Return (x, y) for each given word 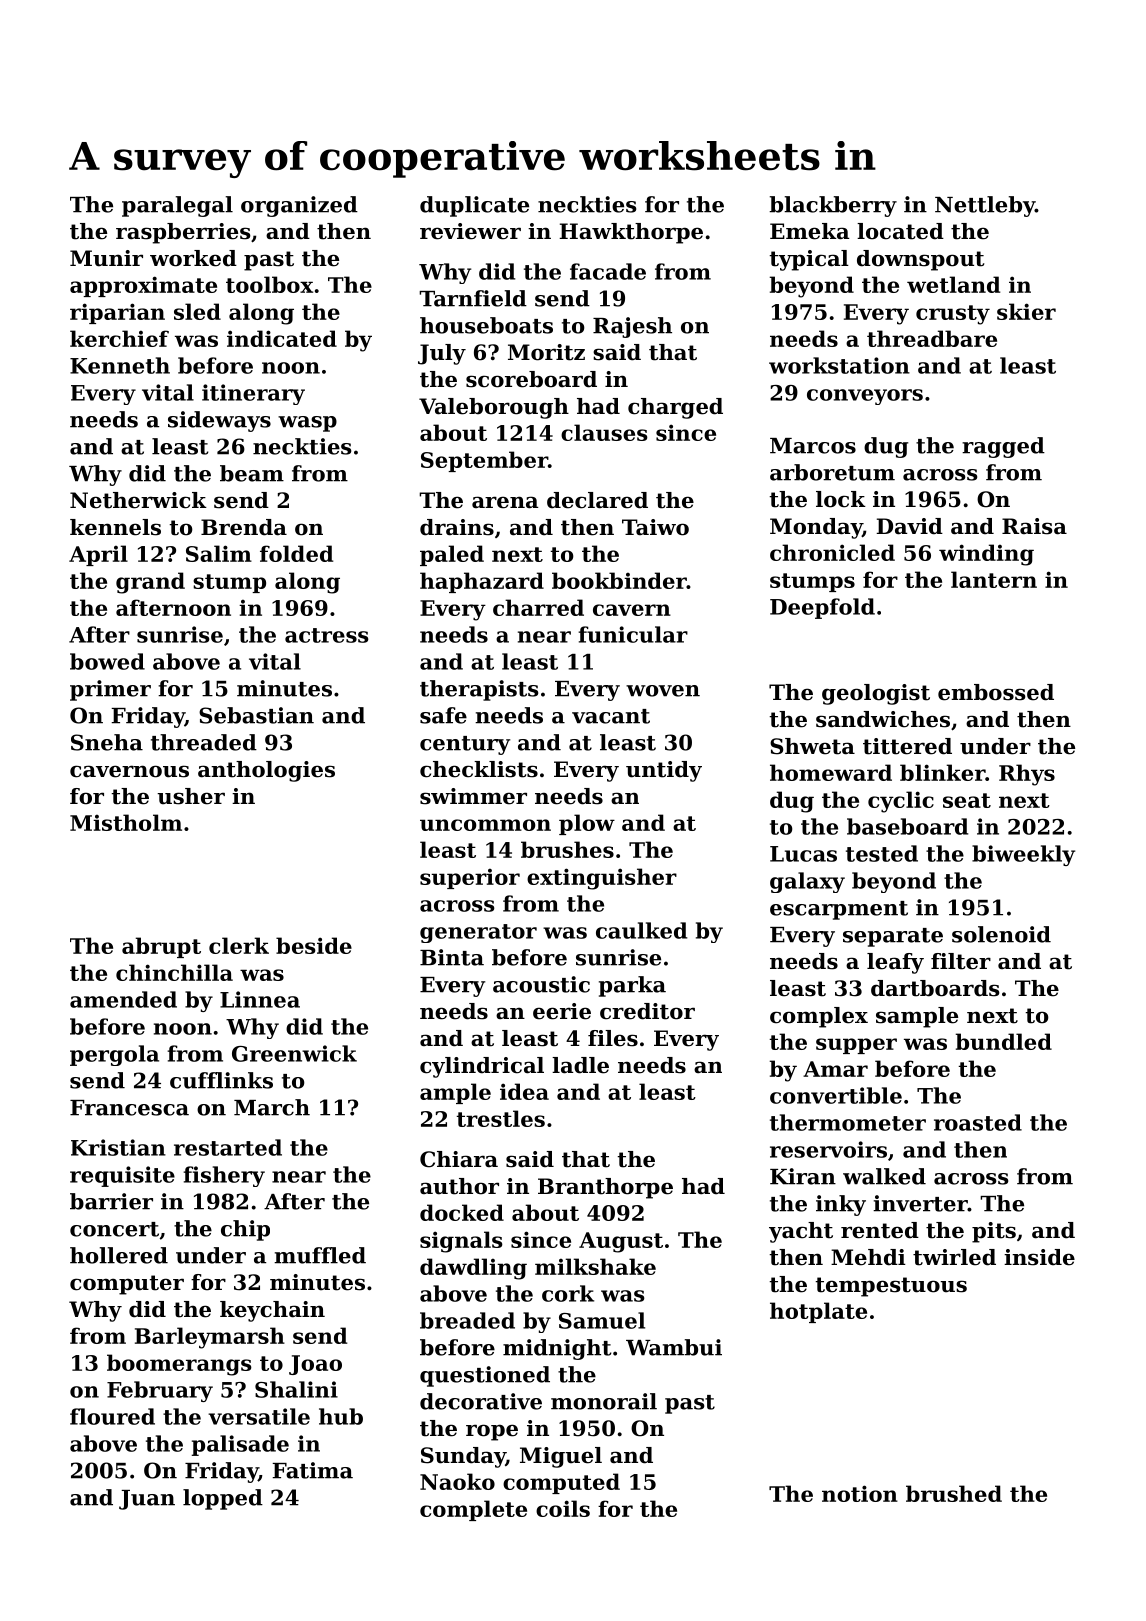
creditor (647, 1011)
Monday (816, 528)
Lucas (803, 854)
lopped (223, 1499)
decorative (481, 1401)
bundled (1004, 1041)
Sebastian (256, 715)
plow (587, 824)
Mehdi (868, 1257)
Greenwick (294, 1053)
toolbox (269, 284)
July (442, 354)
